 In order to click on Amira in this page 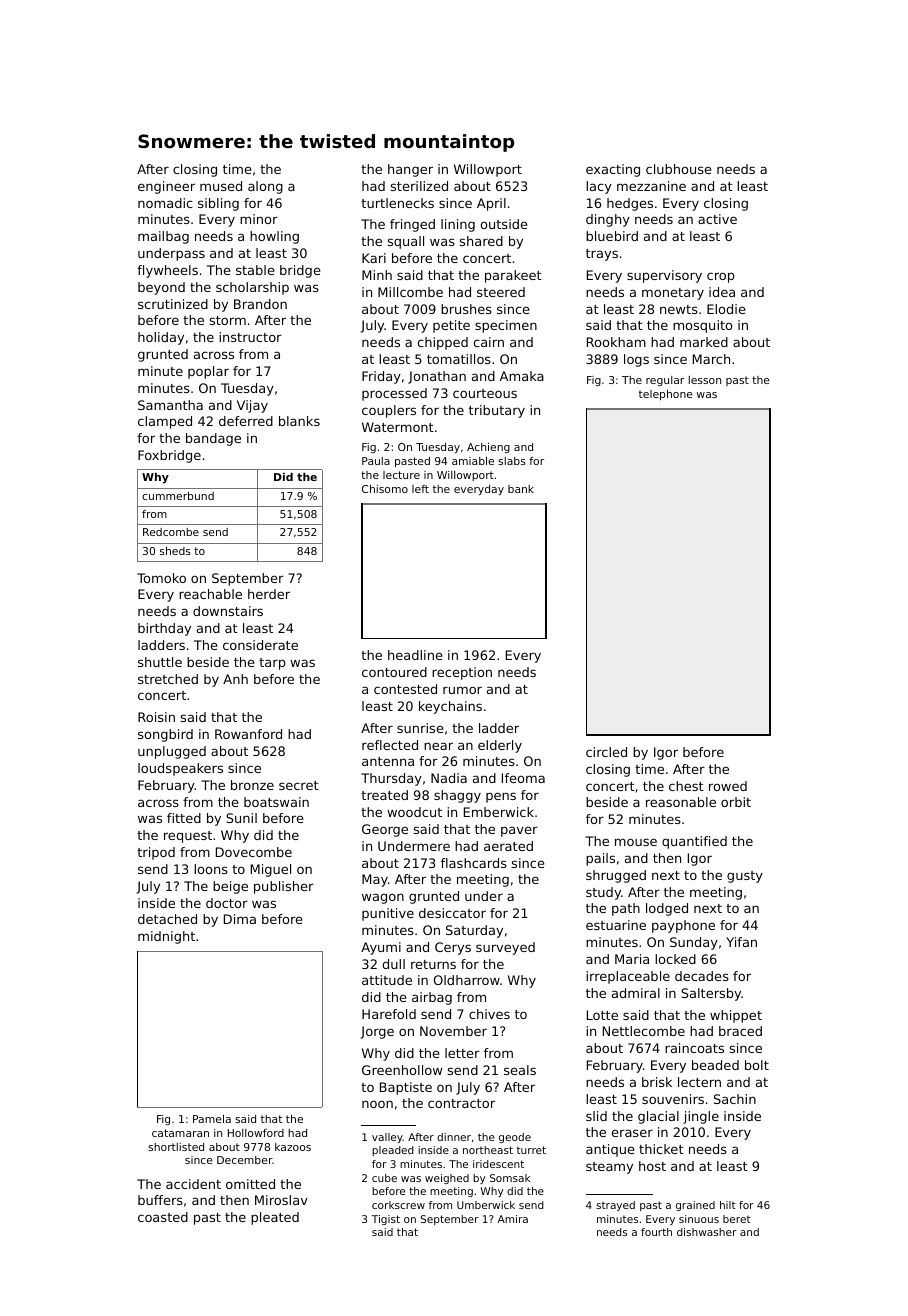, I will do `click(513, 1219)`.
